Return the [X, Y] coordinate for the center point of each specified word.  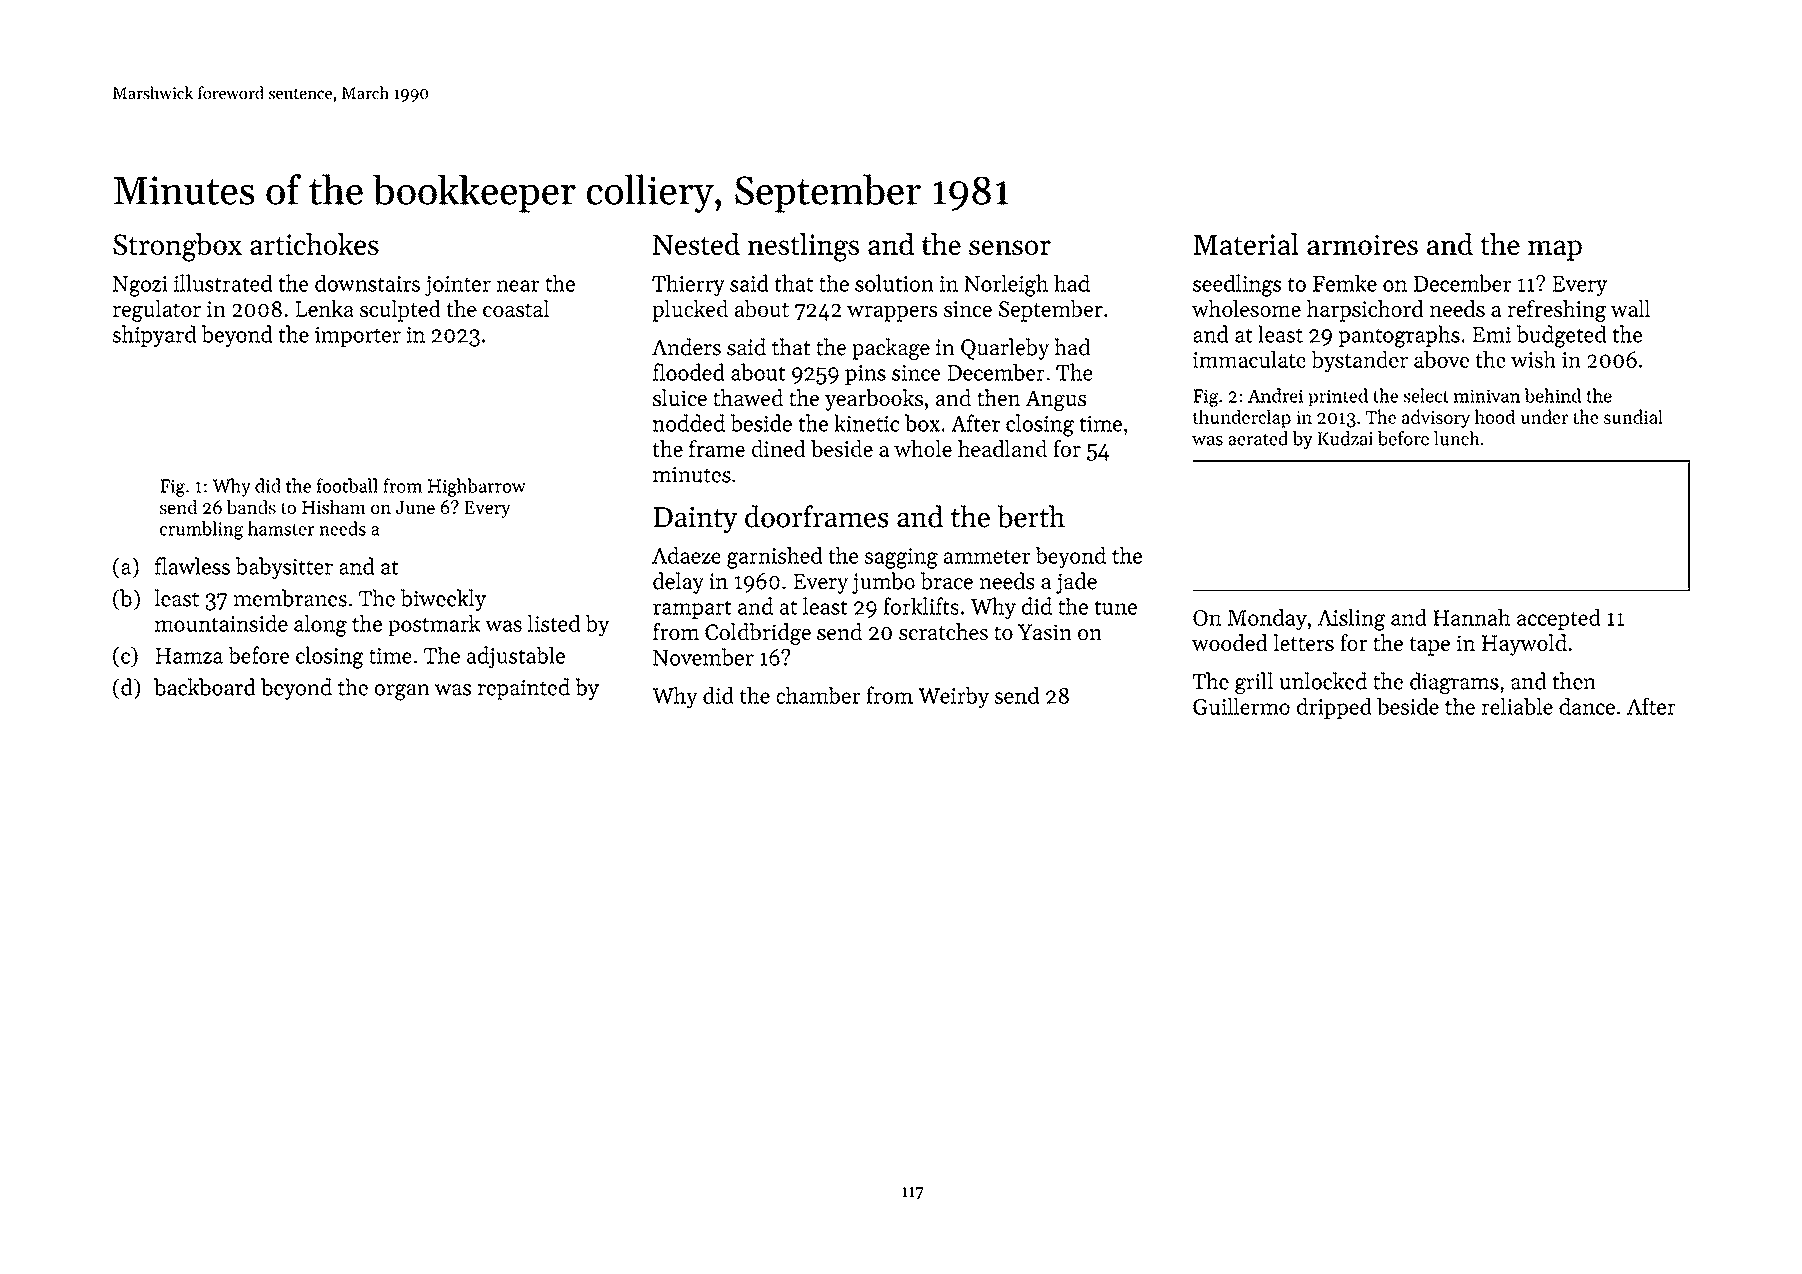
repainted [524, 689]
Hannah [1472, 617]
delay [678, 583]
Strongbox [177, 247]
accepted [1559, 619]
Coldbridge [758, 634]
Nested [696, 244]
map [1555, 250]
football [347, 485]
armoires [1362, 244]
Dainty [695, 520]
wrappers [892, 314]
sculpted [400, 311]
